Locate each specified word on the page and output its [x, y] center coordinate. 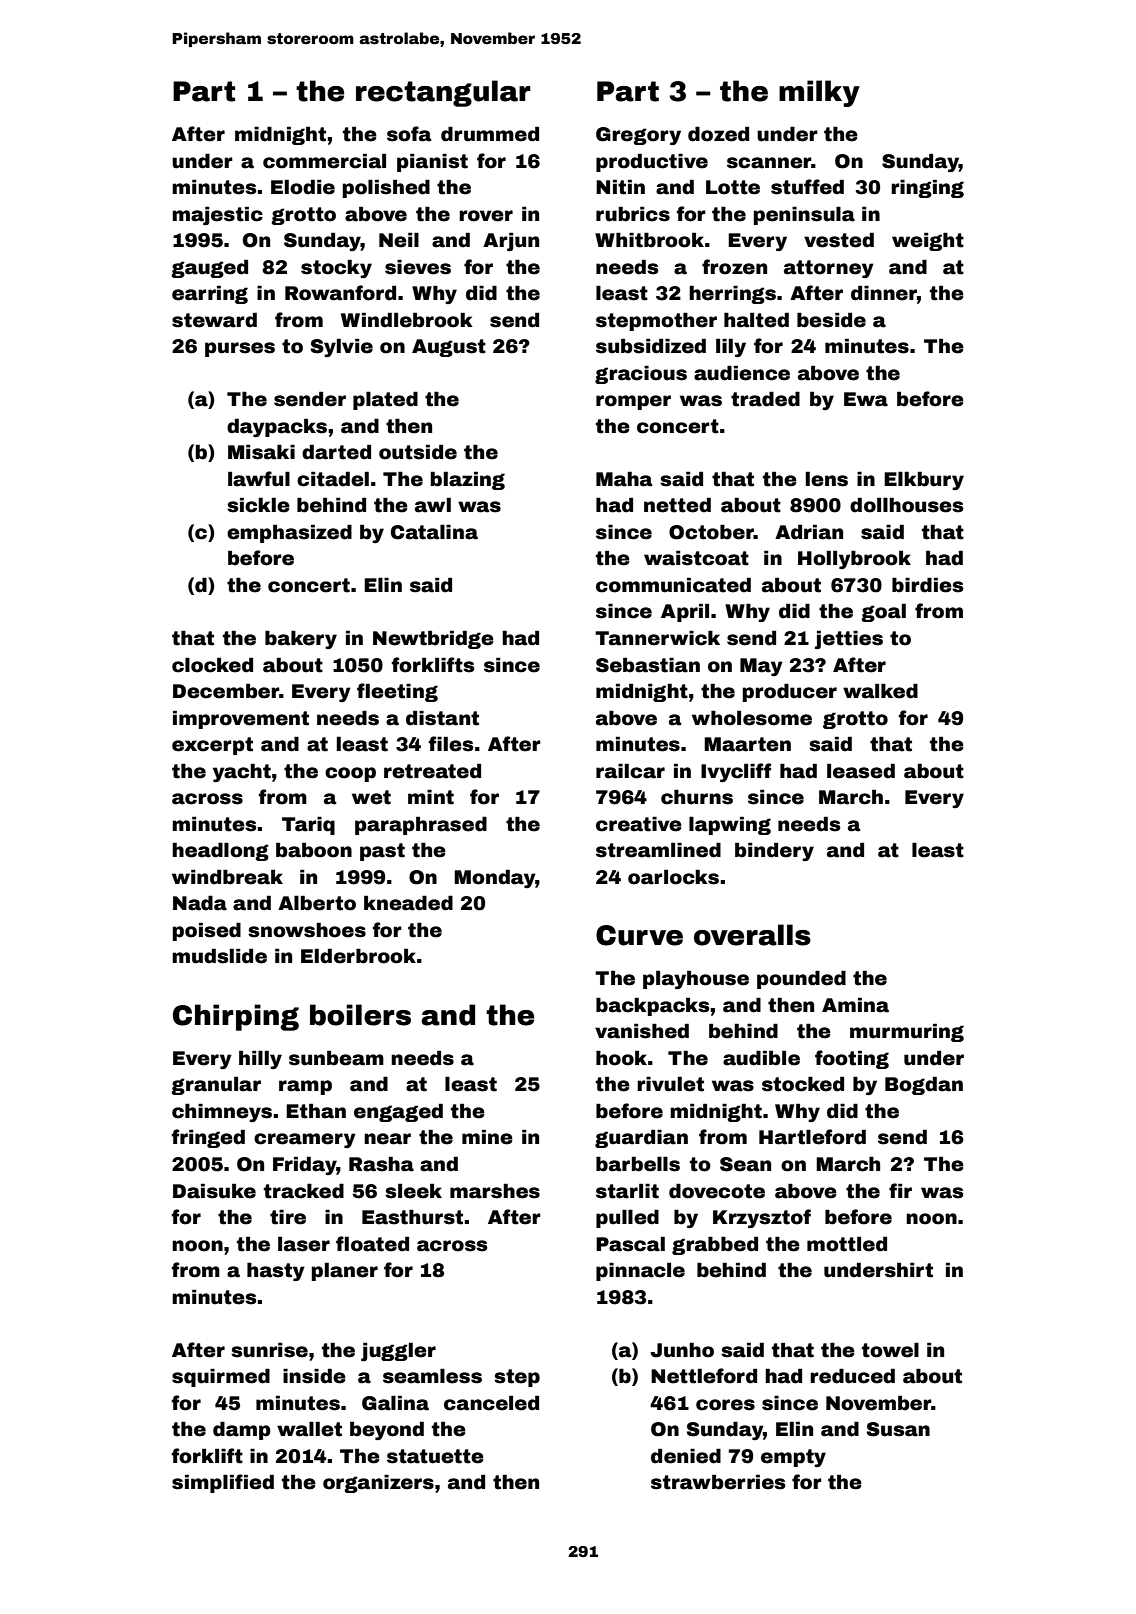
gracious [641, 374]
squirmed [221, 1377]
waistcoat [696, 558]
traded [765, 399]
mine [487, 1137]
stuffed [807, 187]
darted [336, 452]
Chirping [236, 1017]
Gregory [638, 136]
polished [386, 188]
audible [761, 1058]
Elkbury [924, 480]
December [226, 691]
